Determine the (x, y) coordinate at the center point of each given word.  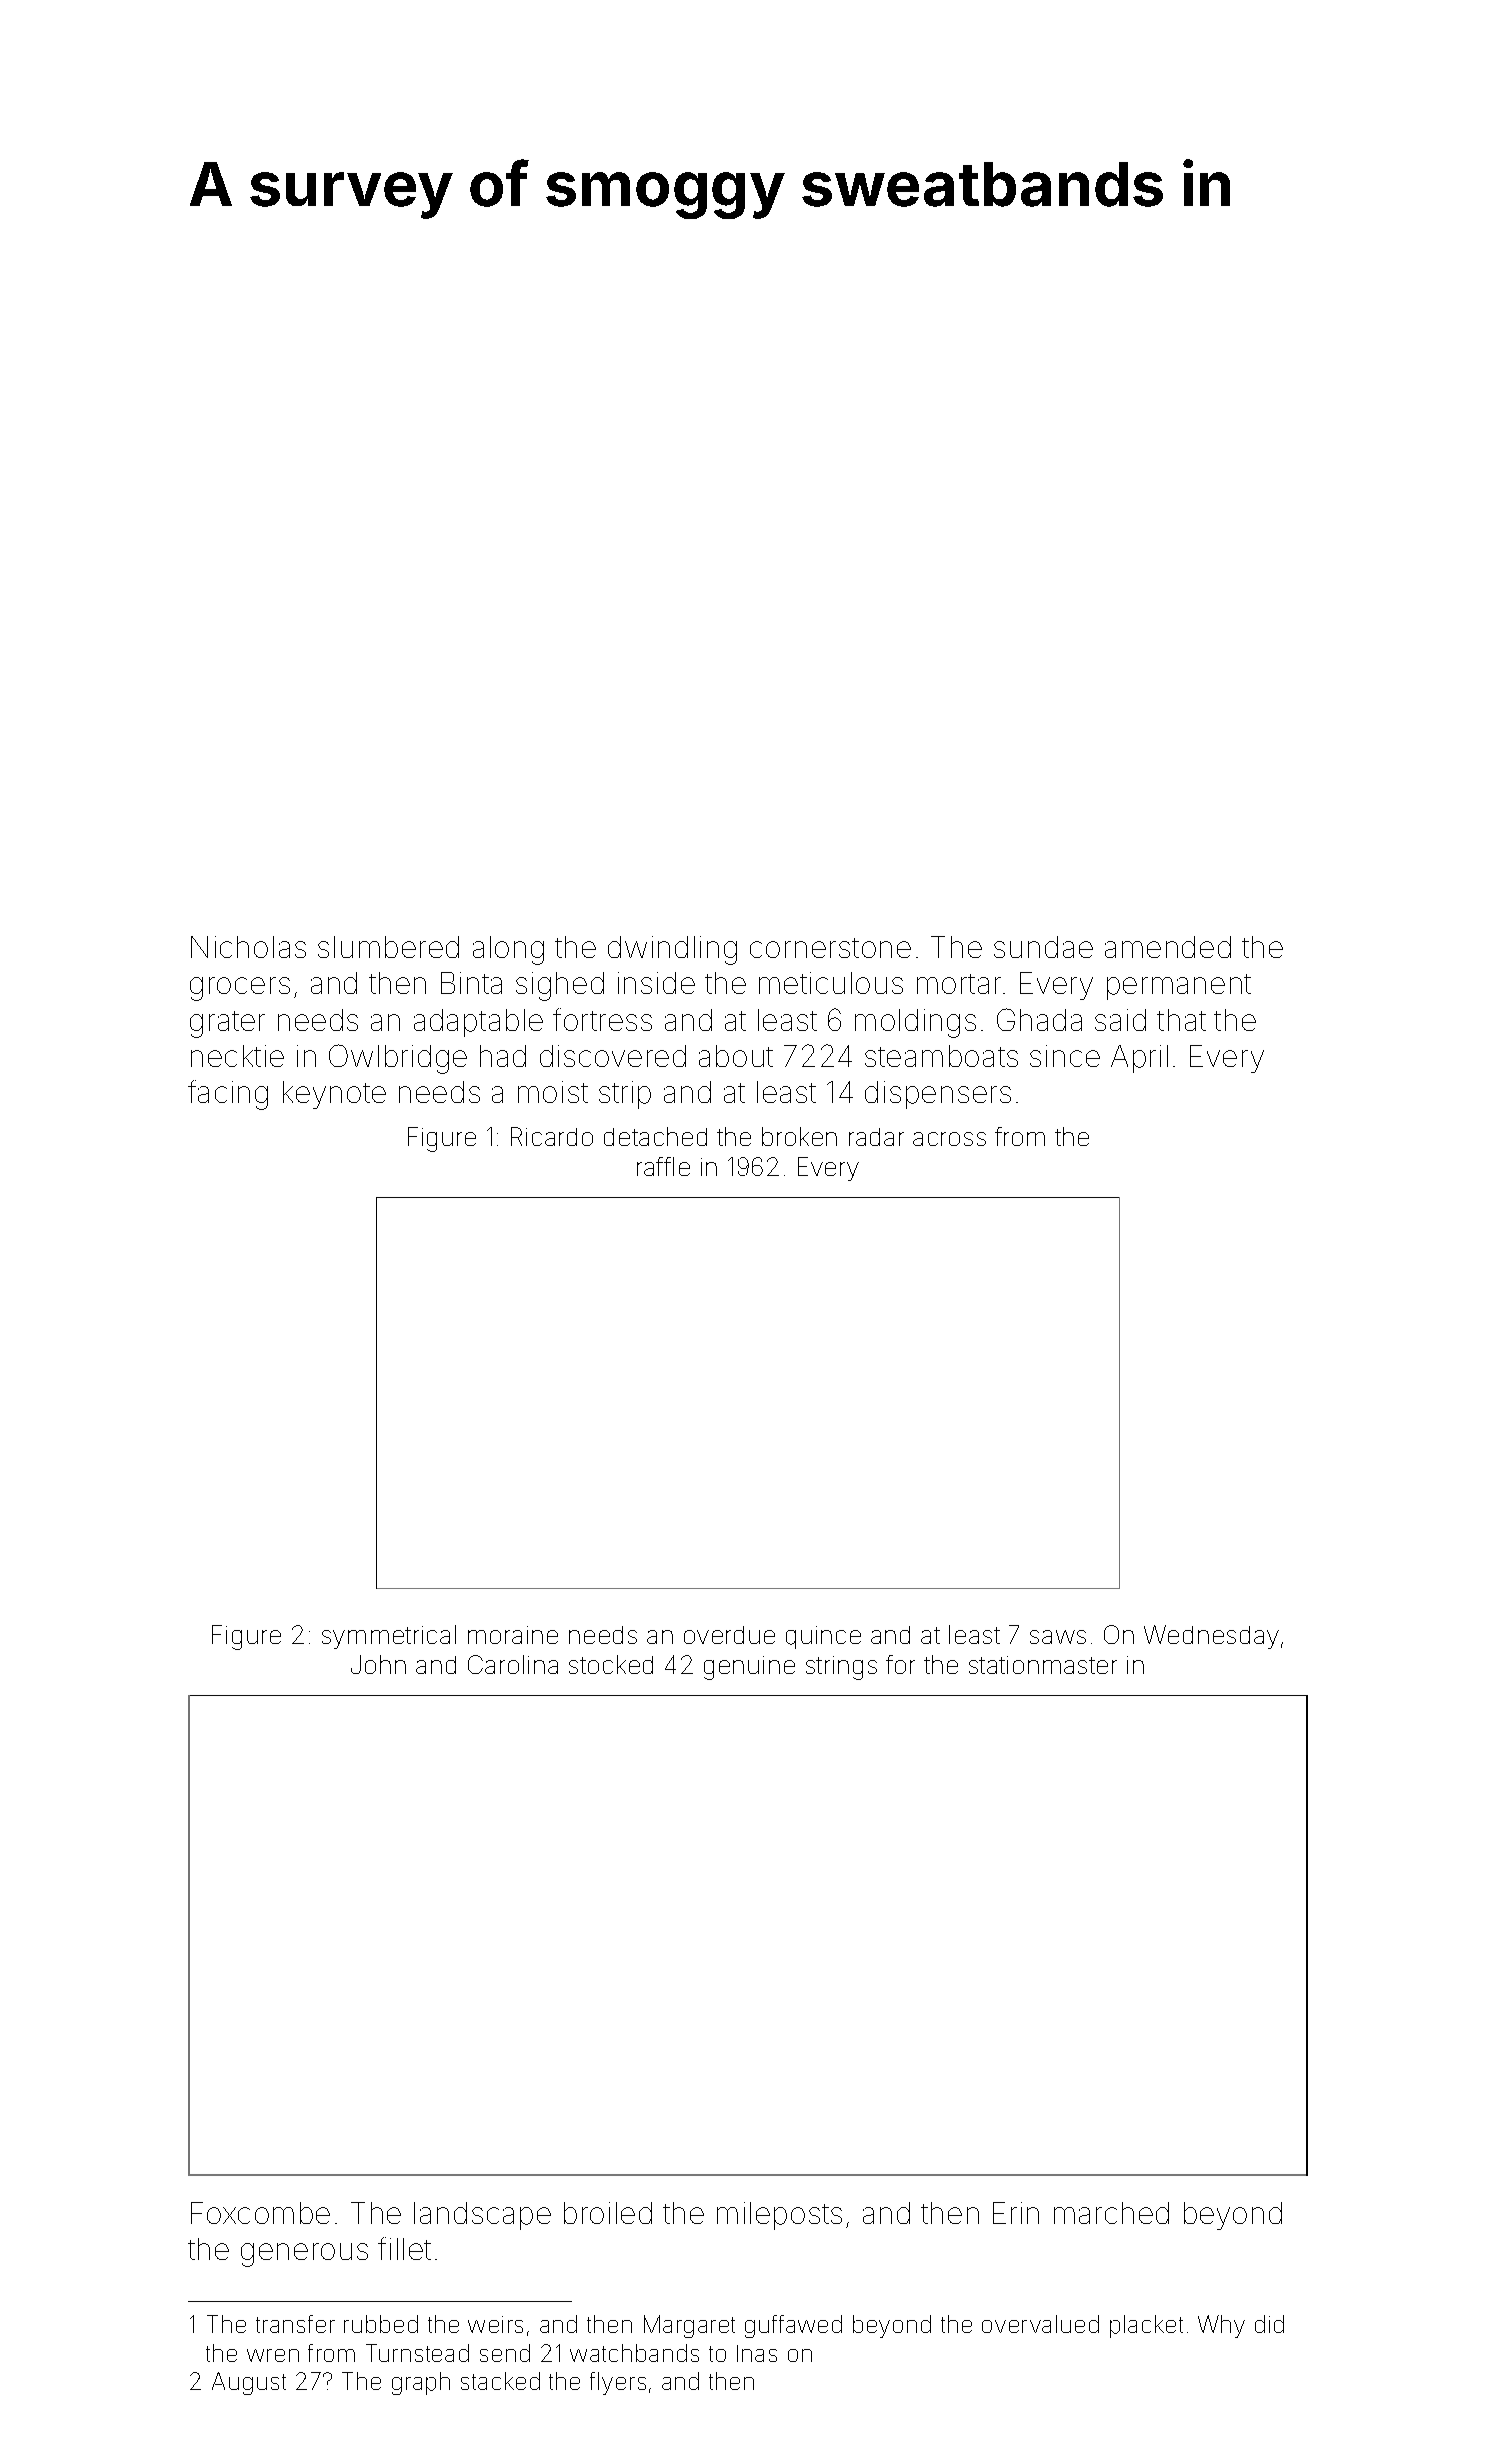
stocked (611, 1664)
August (249, 2383)
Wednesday (1211, 1637)
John (378, 1664)
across (949, 1139)
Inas (757, 2353)
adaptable (478, 1023)
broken (799, 1136)
